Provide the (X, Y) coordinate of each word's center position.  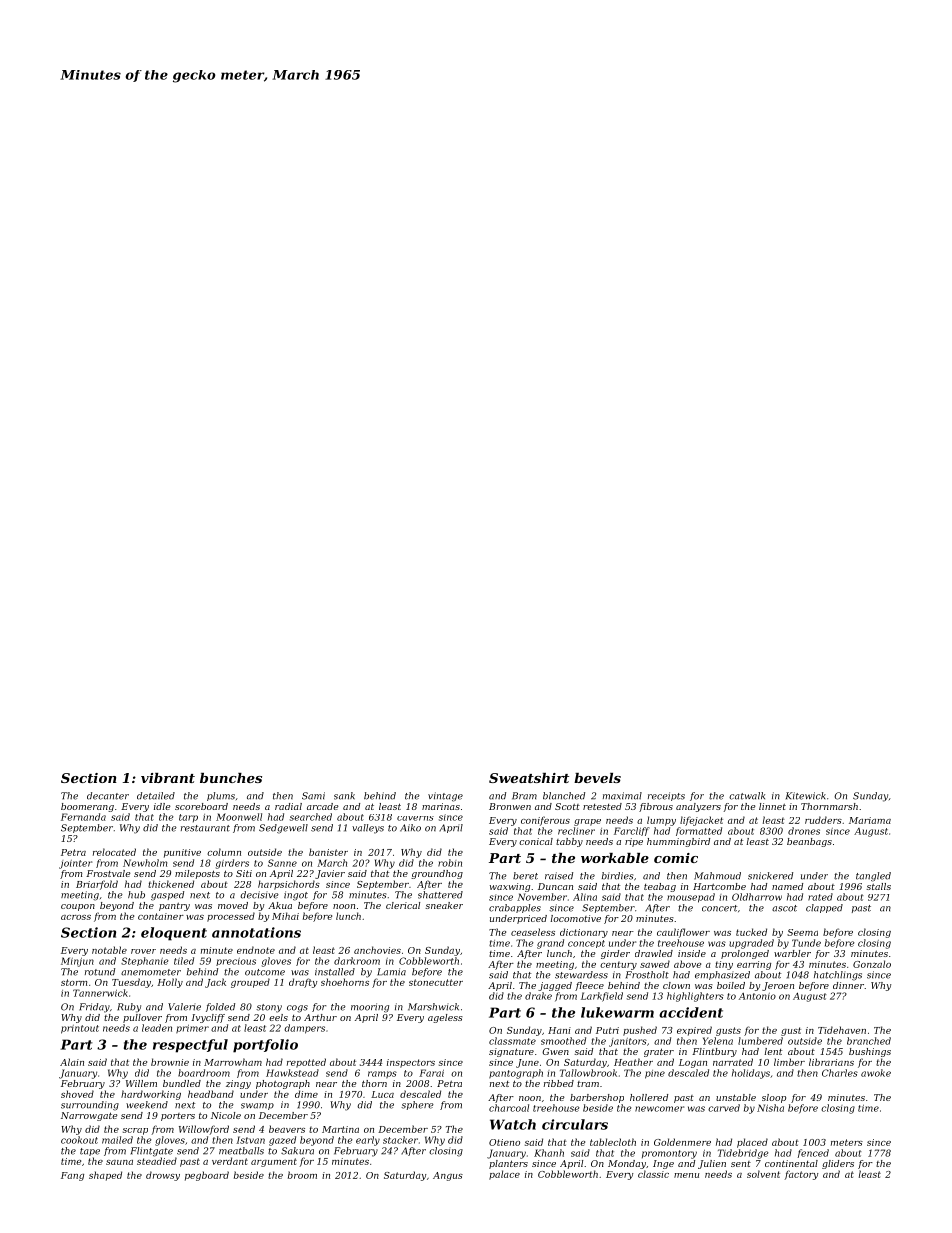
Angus (448, 1176)
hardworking (151, 1095)
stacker (400, 1140)
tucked (751, 932)
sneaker (444, 905)
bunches (231, 778)
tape (90, 1152)
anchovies (377, 950)
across (76, 917)
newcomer (659, 1109)
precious (236, 962)
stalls (878, 886)
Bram (524, 796)
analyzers (698, 807)
